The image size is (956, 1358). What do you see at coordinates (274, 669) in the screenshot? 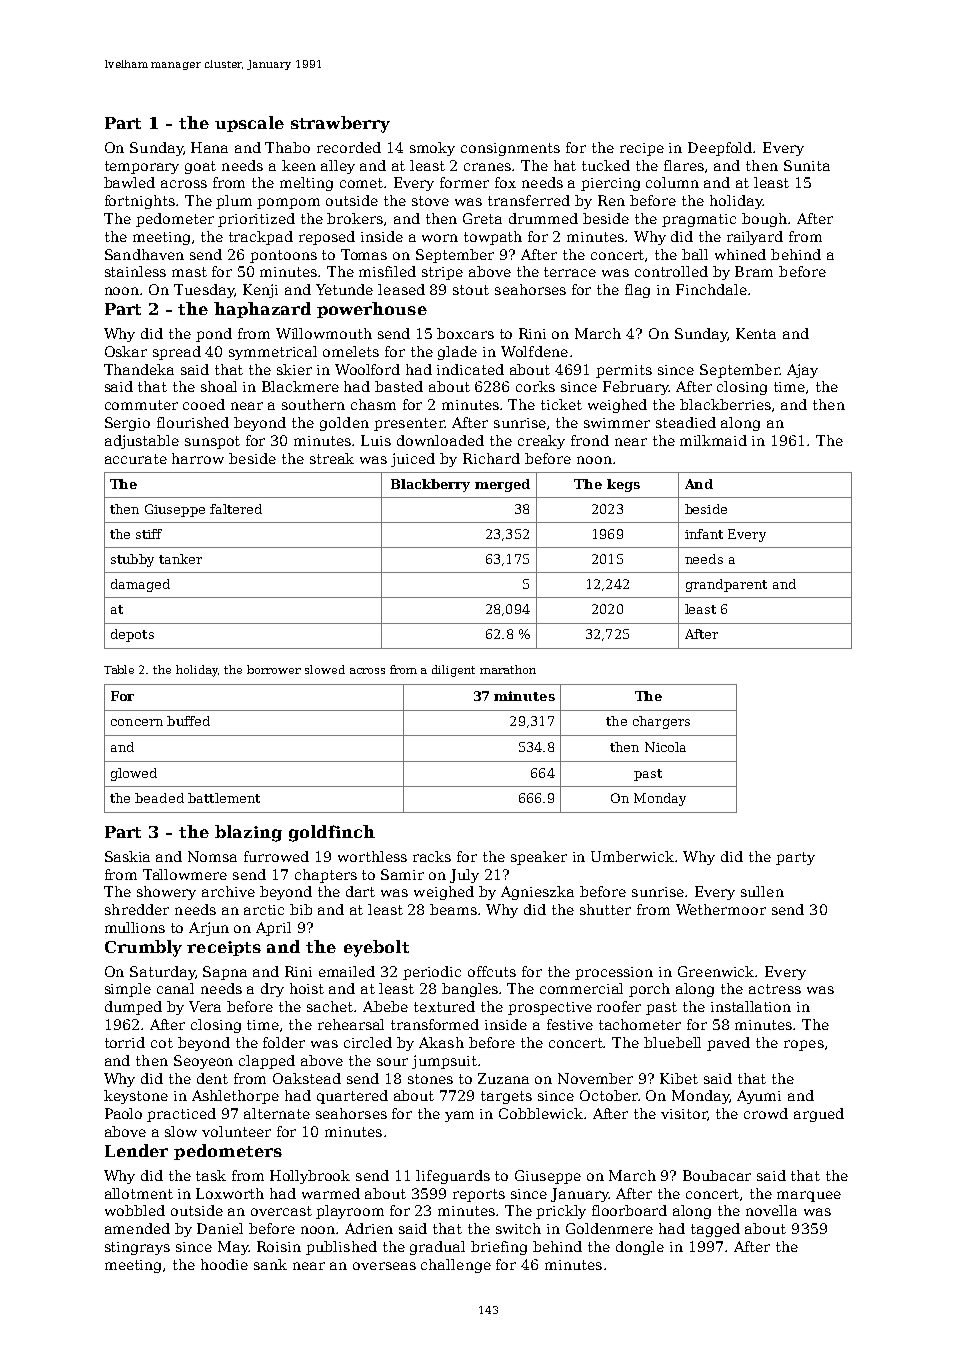
I see `borrower` at bounding box center [274, 669].
